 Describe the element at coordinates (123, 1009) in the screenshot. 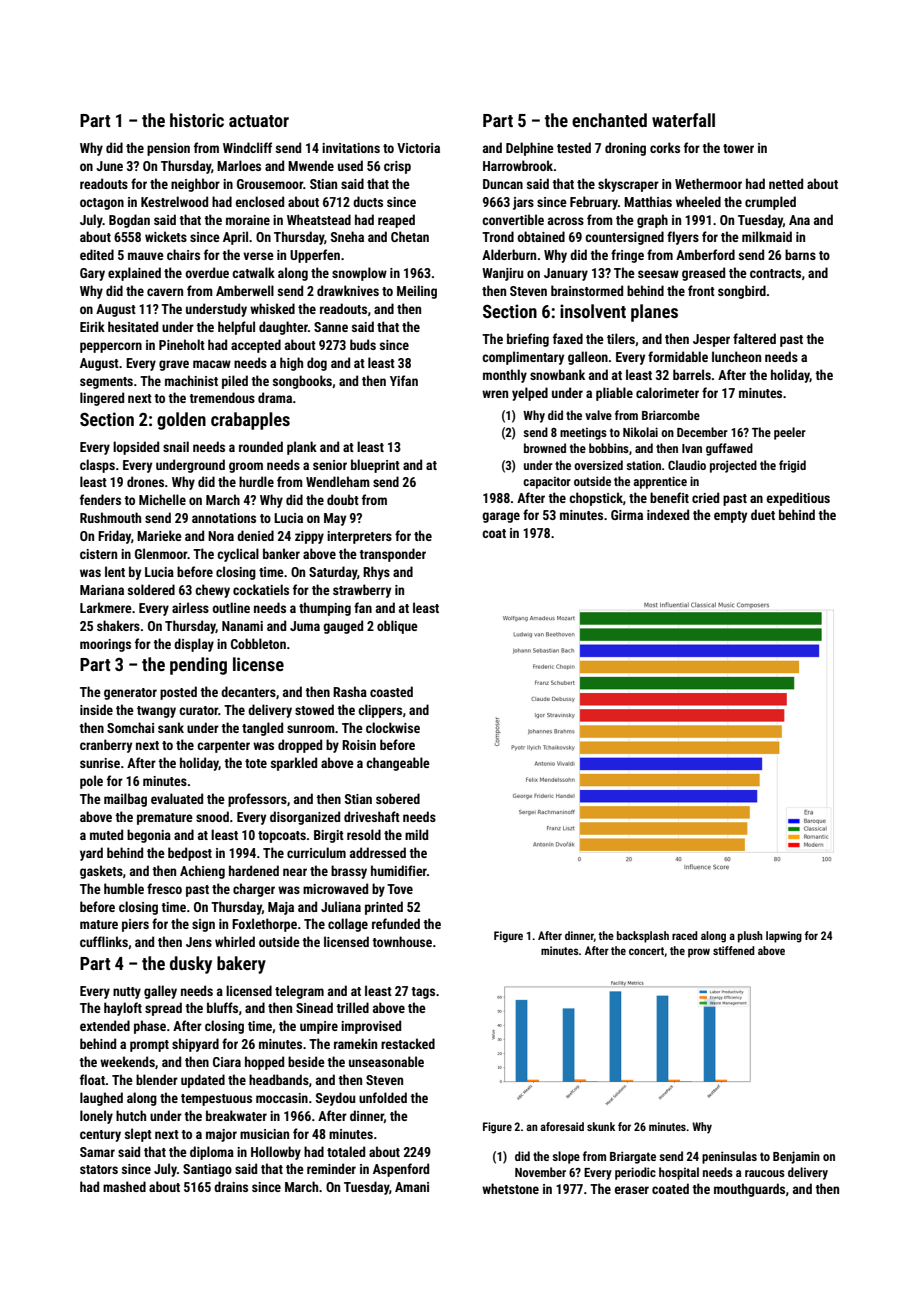

I see `hayloft` at that location.
